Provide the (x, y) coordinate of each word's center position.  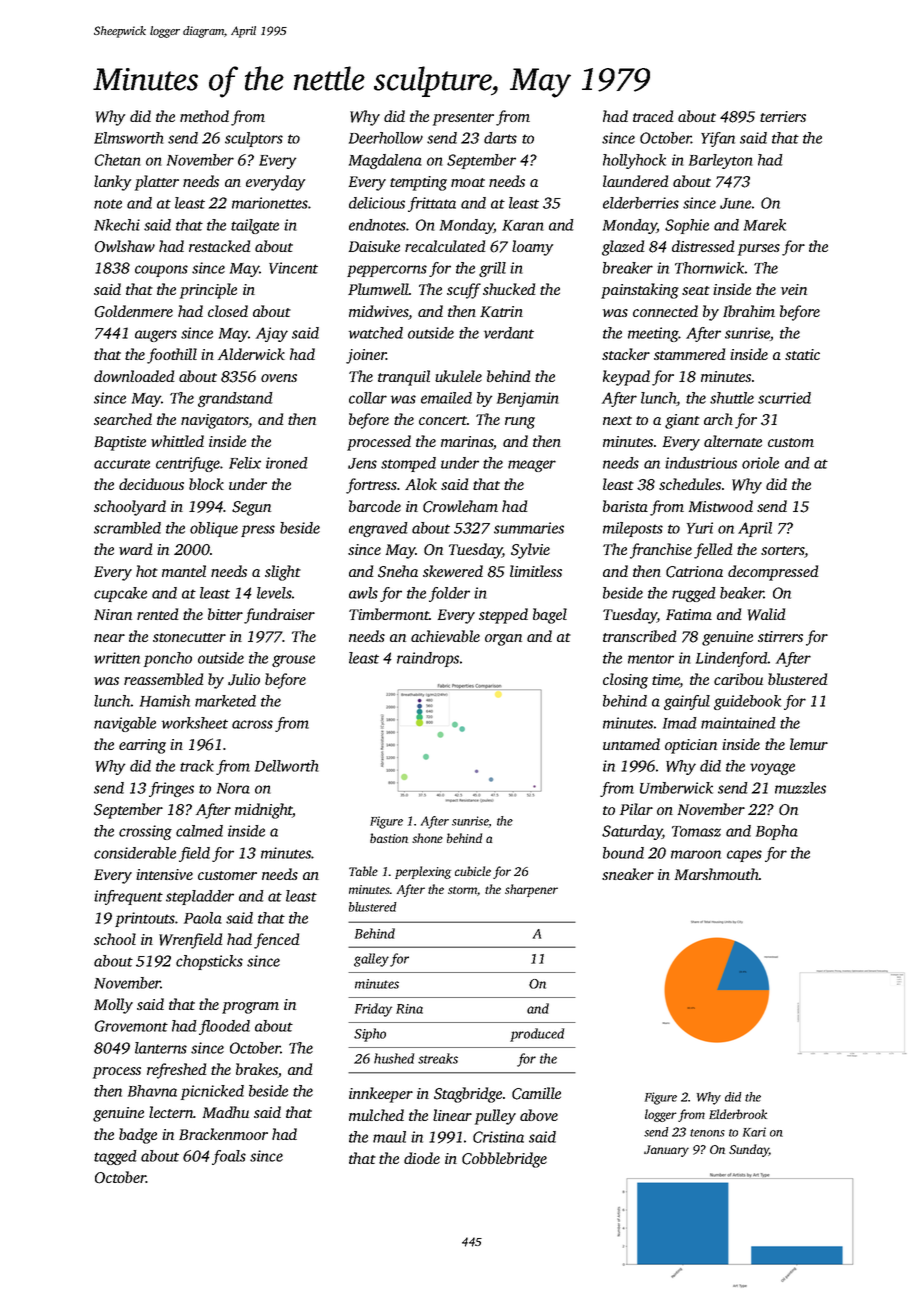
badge (138, 1136)
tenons (707, 1133)
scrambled (127, 528)
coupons (161, 271)
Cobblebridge (504, 1160)
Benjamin (528, 399)
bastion (389, 838)
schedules (690, 484)
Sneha (398, 571)
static (802, 354)
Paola (203, 918)
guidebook (747, 702)
